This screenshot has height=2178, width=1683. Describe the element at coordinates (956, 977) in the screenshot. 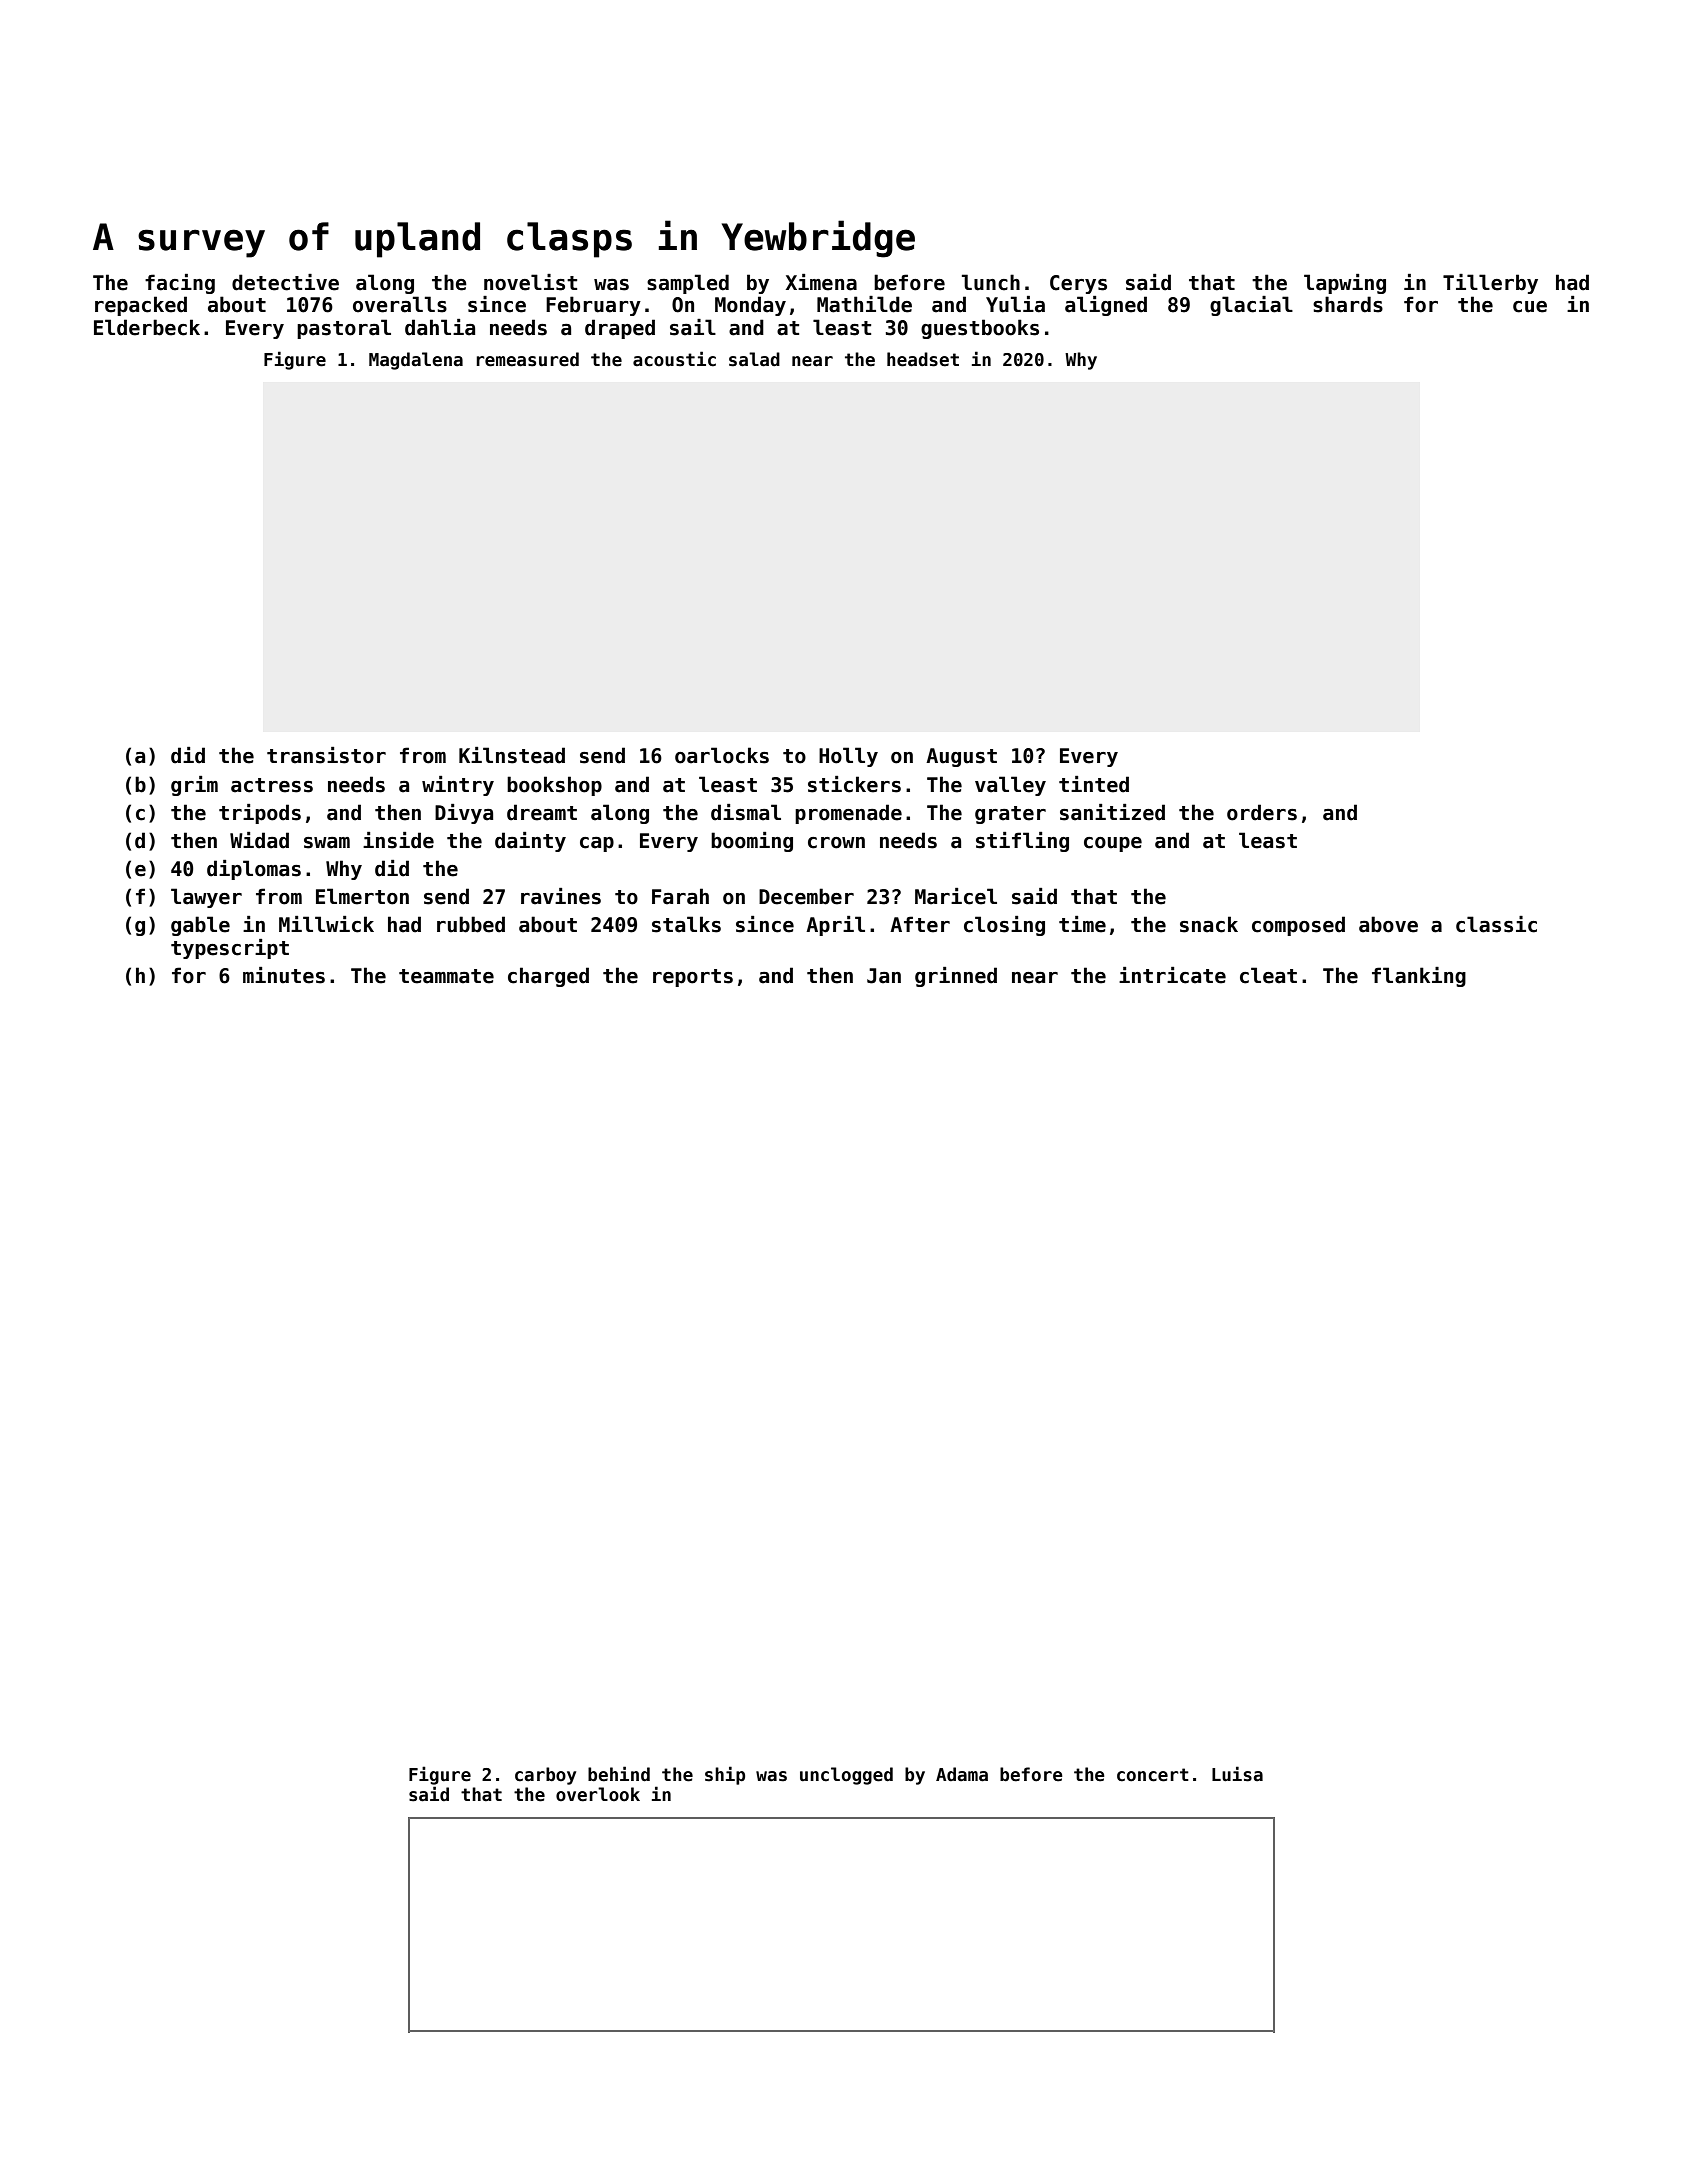

I see `grinned` at that location.
